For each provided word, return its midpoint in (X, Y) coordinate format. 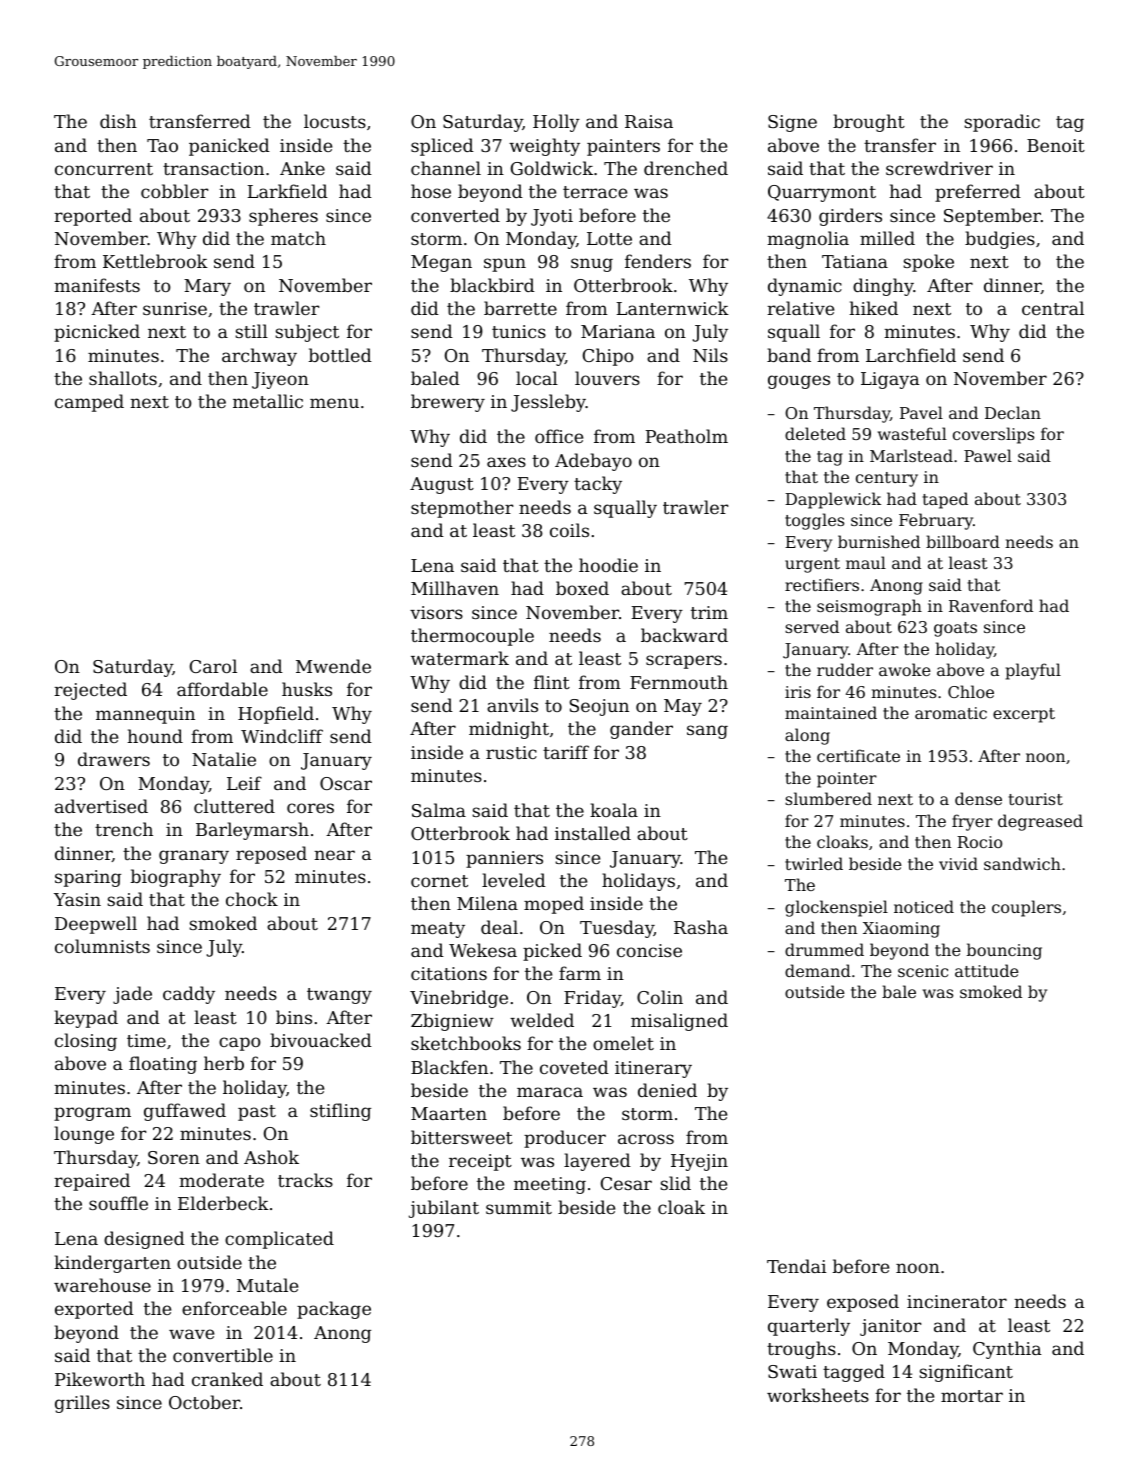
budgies (1000, 240)
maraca (550, 1092)
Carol (213, 666)
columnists (102, 946)
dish (118, 121)
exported (94, 1310)
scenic (923, 971)
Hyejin (699, 1162)
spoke (928, 263)
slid (675, 1183)
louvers (607, 378)
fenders (658, 261)
